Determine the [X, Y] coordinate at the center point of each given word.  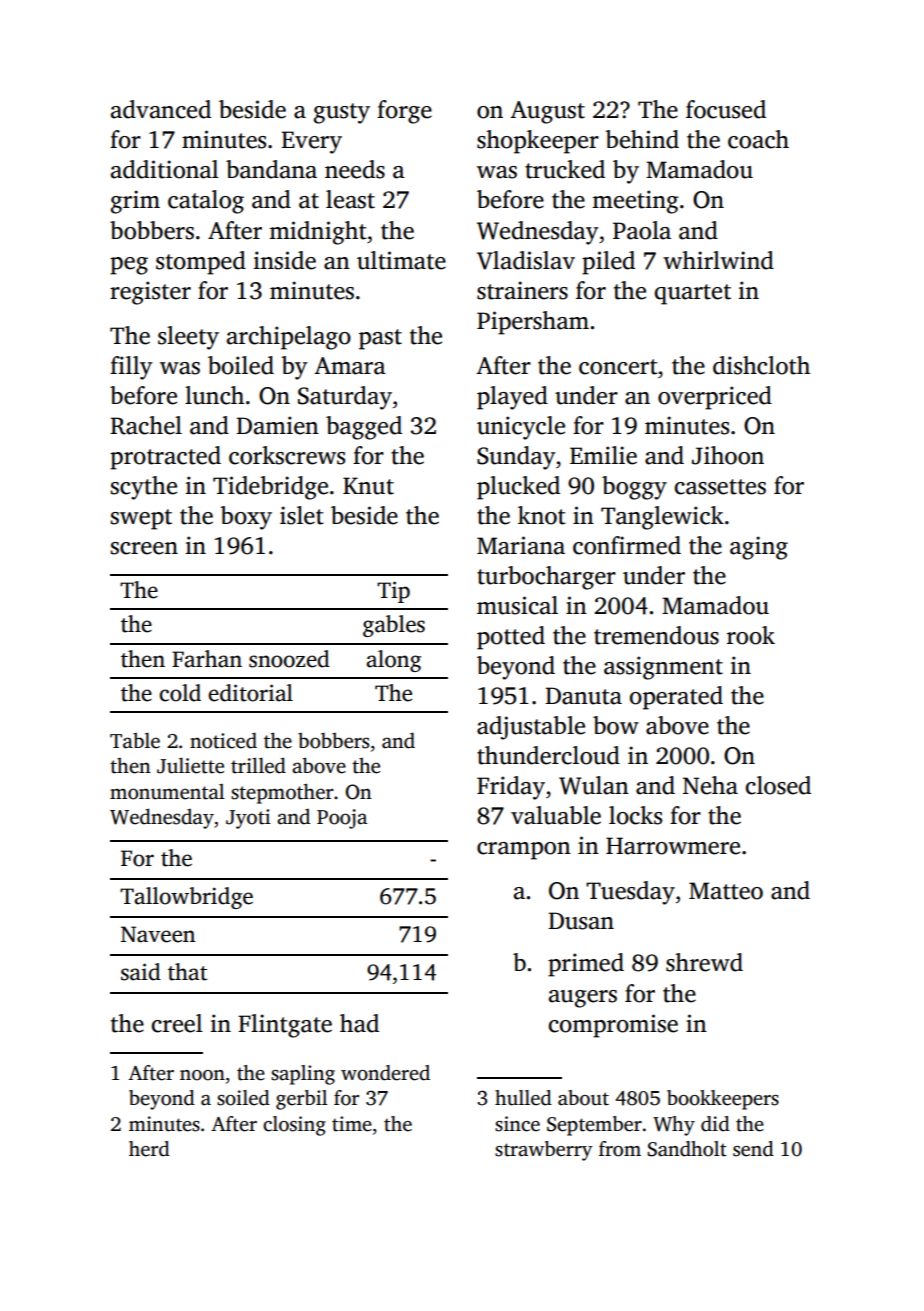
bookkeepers [723, 1100]
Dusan [581, 921]
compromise [613, 1026]
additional [165, 169]
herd [149, 1149]
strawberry [544, 1151]
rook [751, 635]
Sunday [516, 458]
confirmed [627, 545]
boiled [241, 365]
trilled [258, 765]
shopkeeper [538, 142]
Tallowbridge [186, 898]
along [393, 661]
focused [726, 109]
